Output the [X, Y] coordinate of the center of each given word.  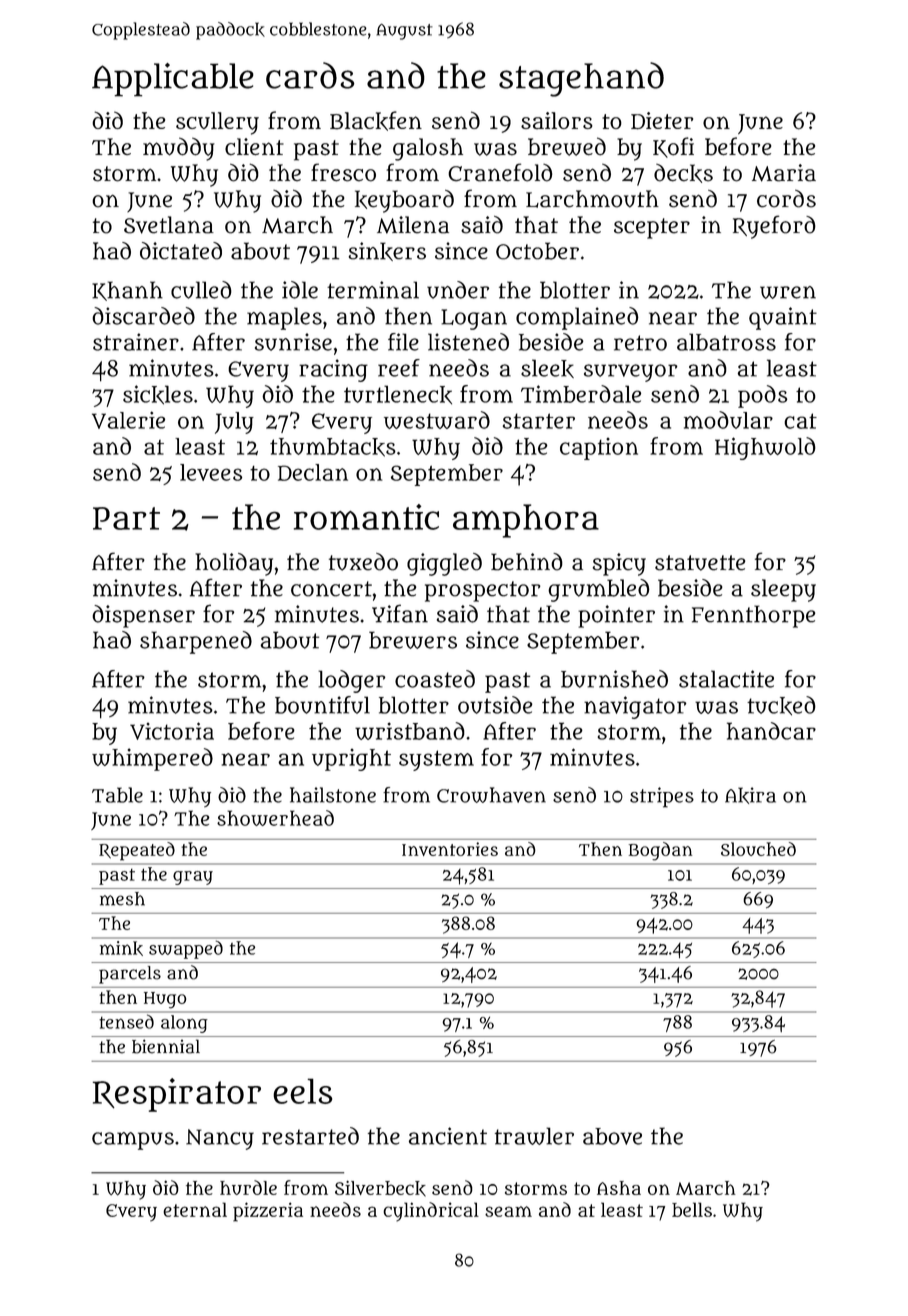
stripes [662, 797]
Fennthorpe [753, 616]
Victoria [172, 731]
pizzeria [268, 1212]
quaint [783, 318]
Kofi [673, 147]
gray [193, 878]
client [254, 147]
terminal [373, 290]
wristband [410, 731]
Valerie [128, 420]
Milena [413, 225]
